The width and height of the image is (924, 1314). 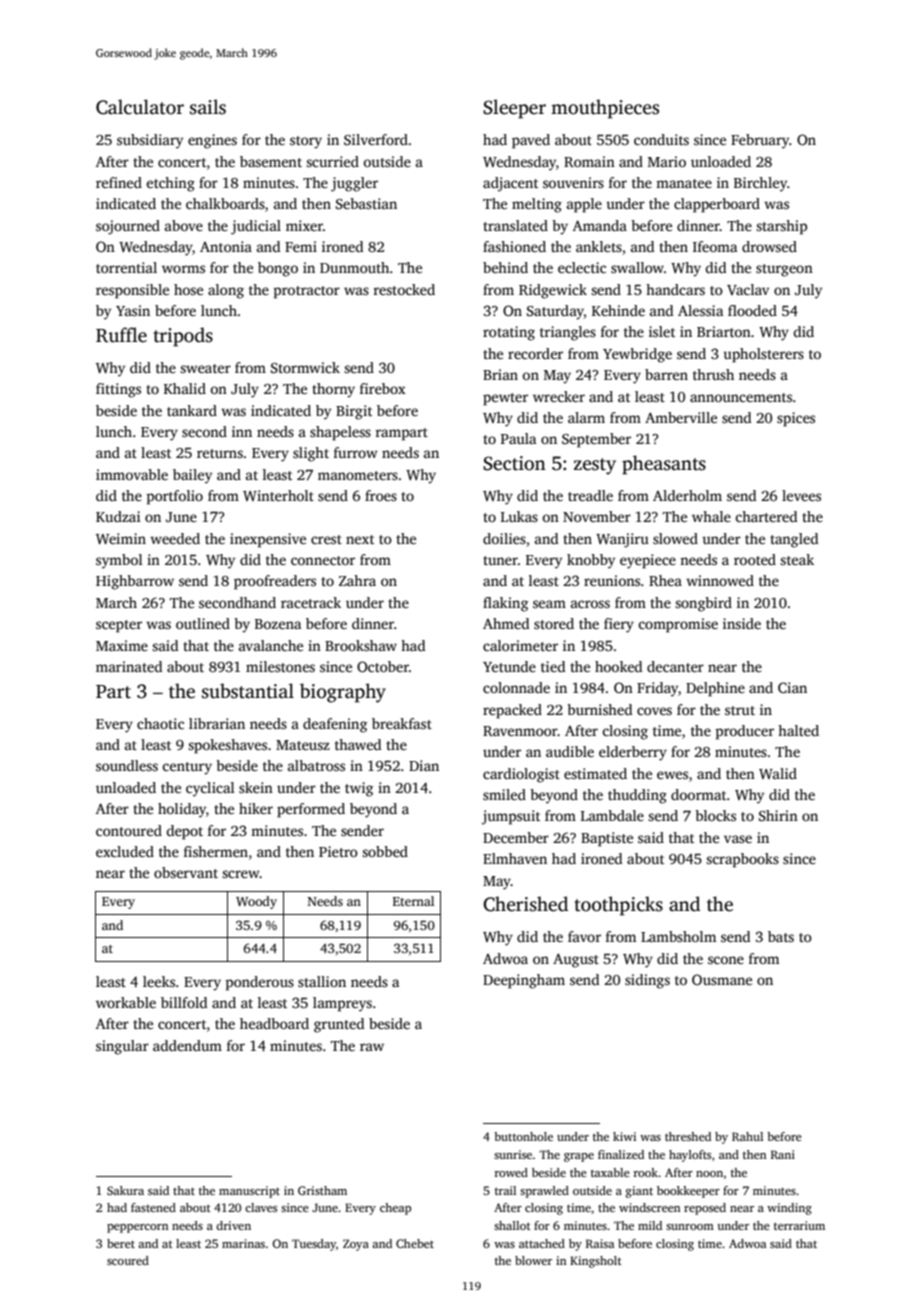 I want to click on blower, so click(x=533, y=1260).
